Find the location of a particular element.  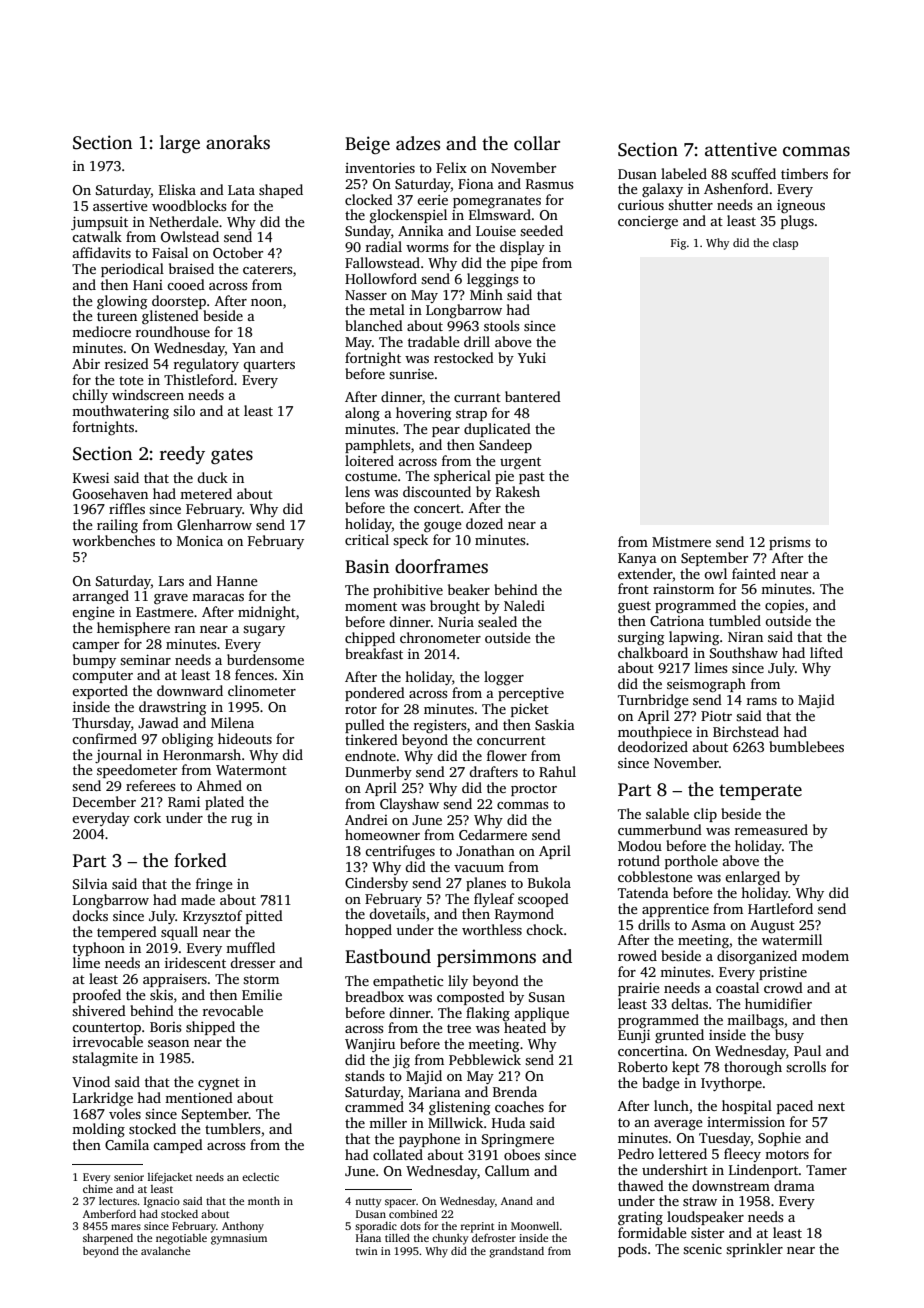

Vinod is located at coordinates (91, 1081).
